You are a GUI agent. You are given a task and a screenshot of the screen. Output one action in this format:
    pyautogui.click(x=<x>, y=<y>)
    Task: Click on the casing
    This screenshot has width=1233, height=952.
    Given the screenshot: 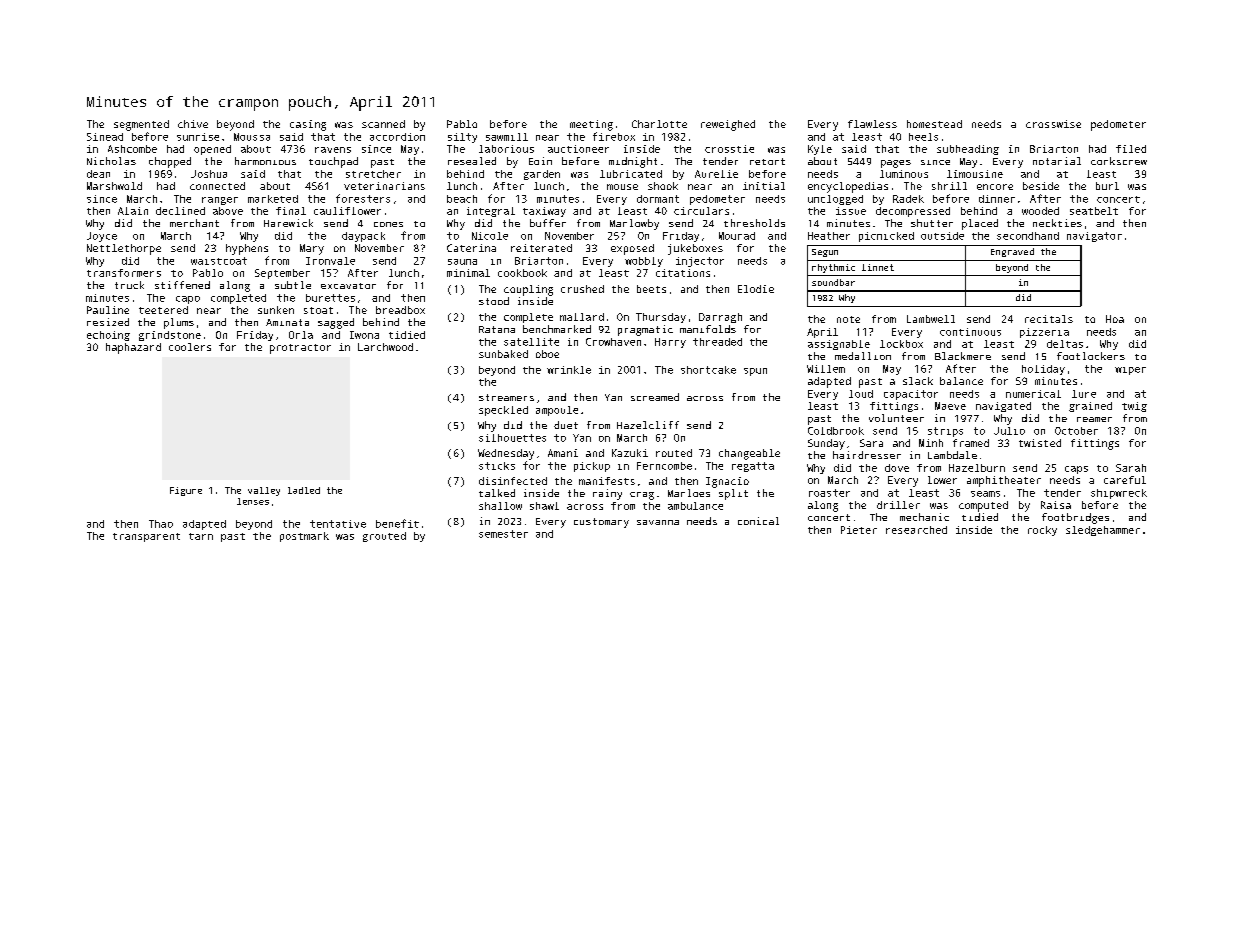 What is the action you would take?
    pyautogui.click(x=308, y=125)
